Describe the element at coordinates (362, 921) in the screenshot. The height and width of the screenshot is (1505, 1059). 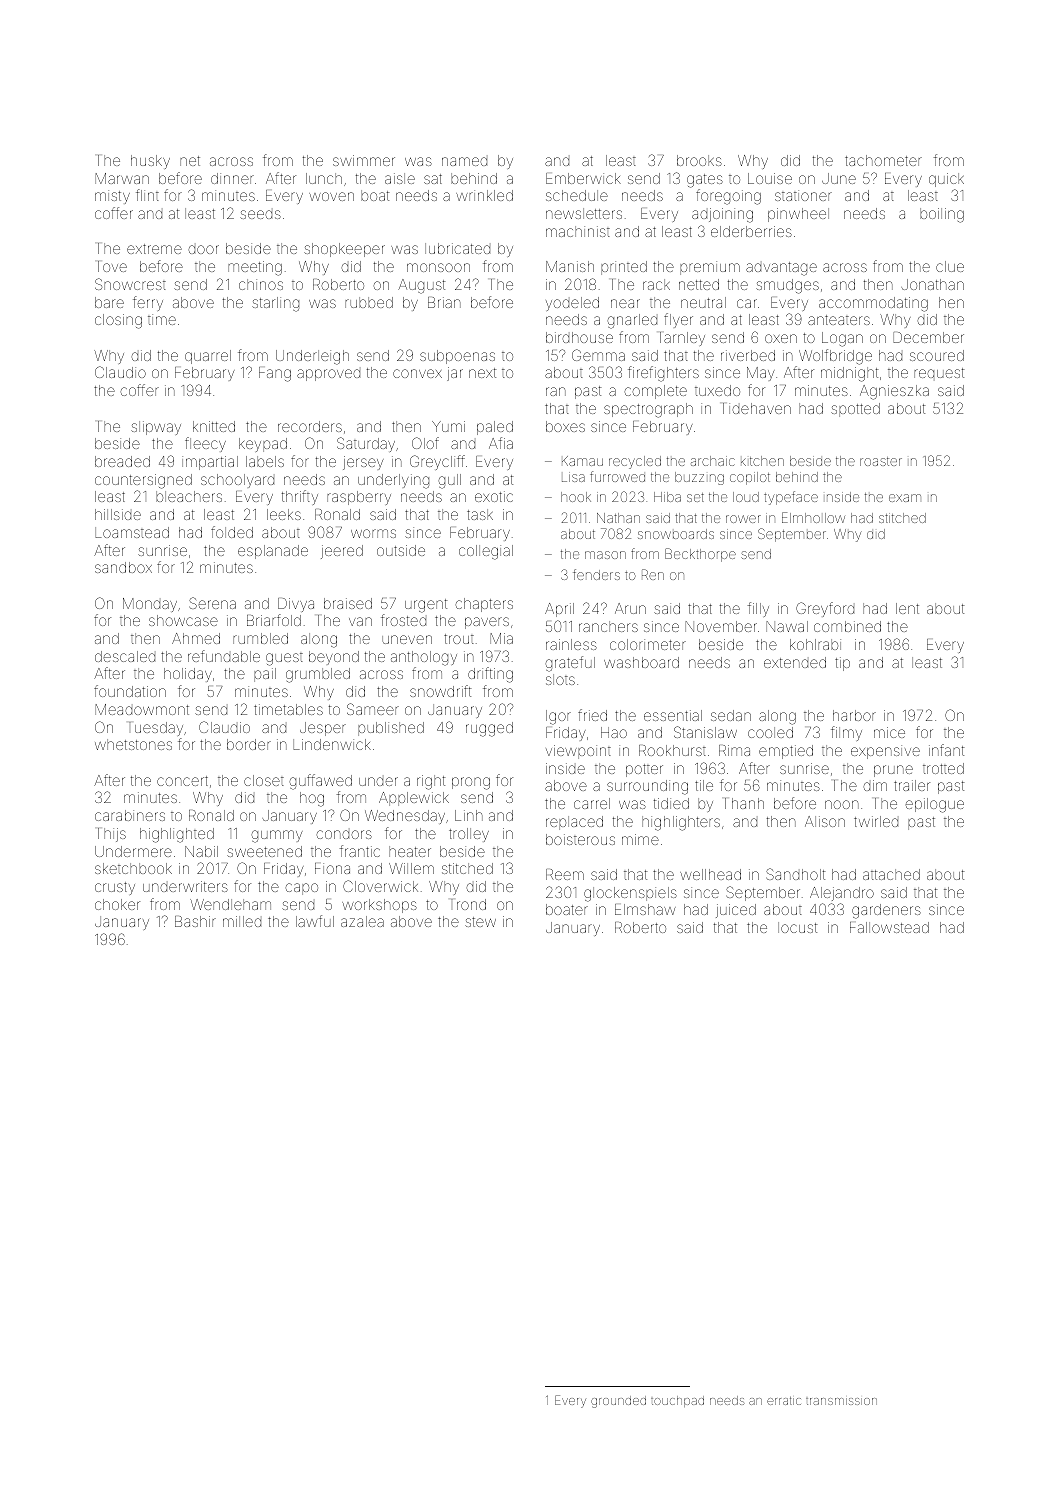
I see `azalea` at that location.
